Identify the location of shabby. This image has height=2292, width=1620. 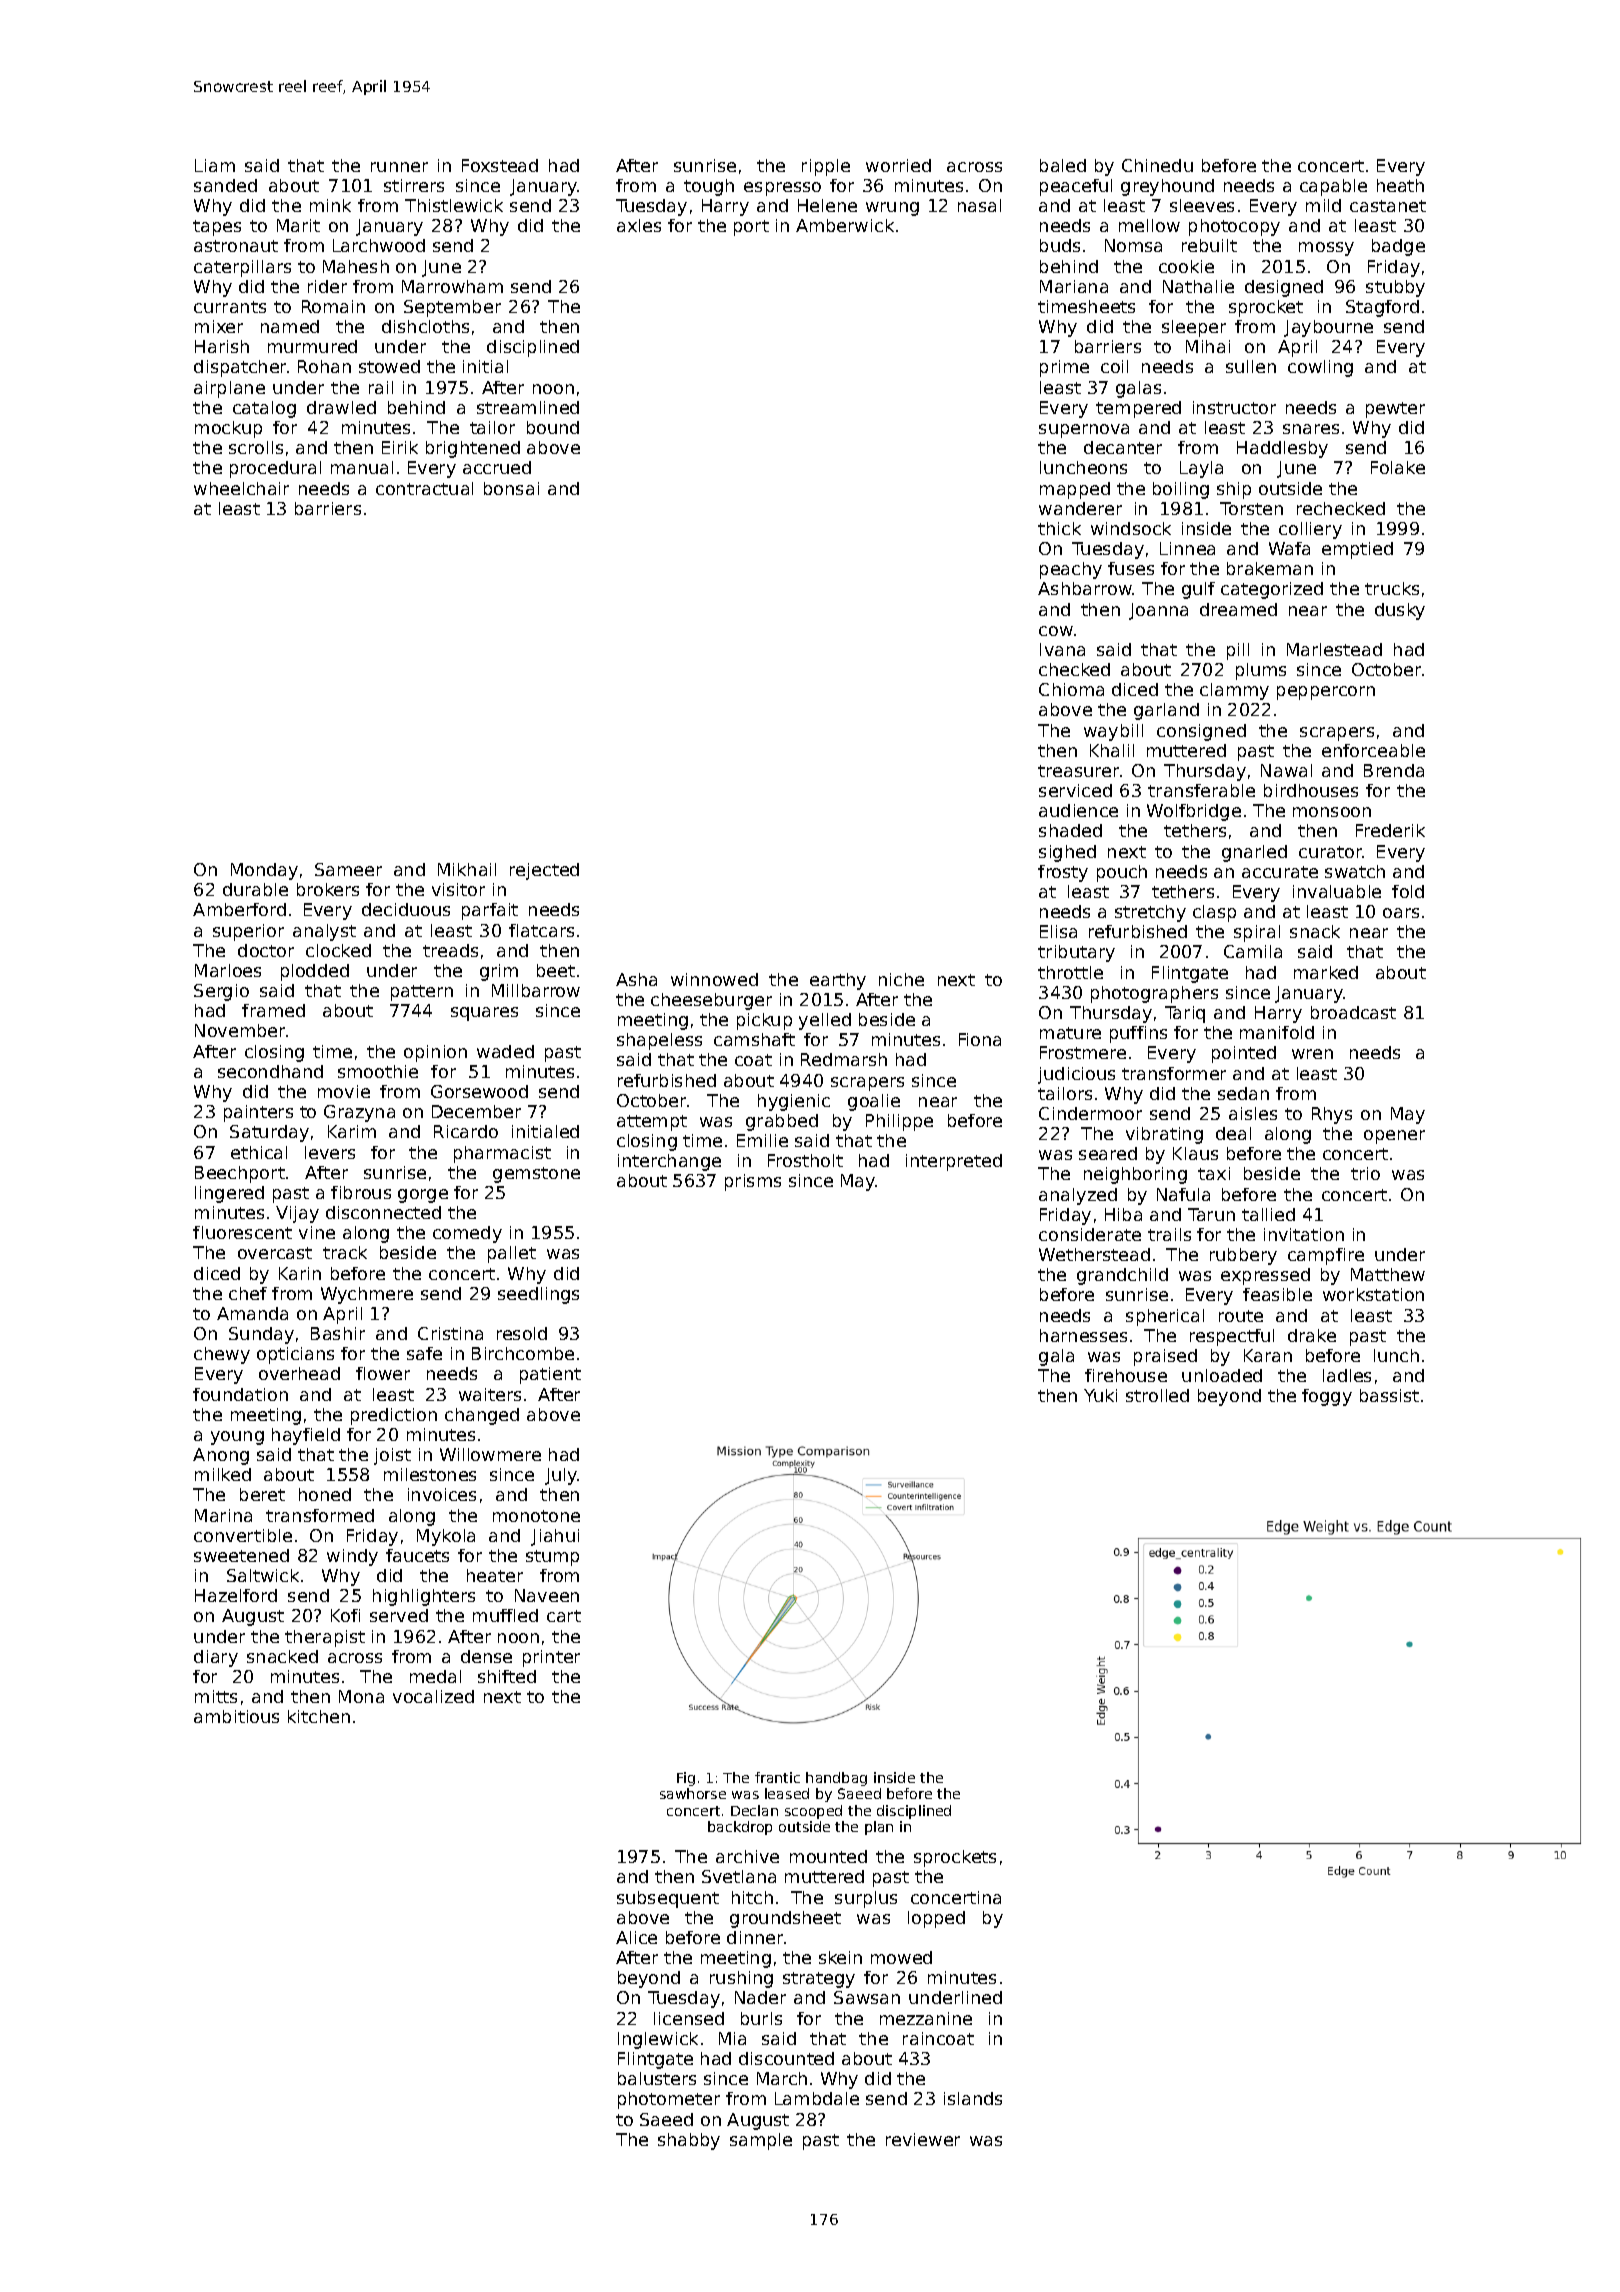
(689, 2141).
